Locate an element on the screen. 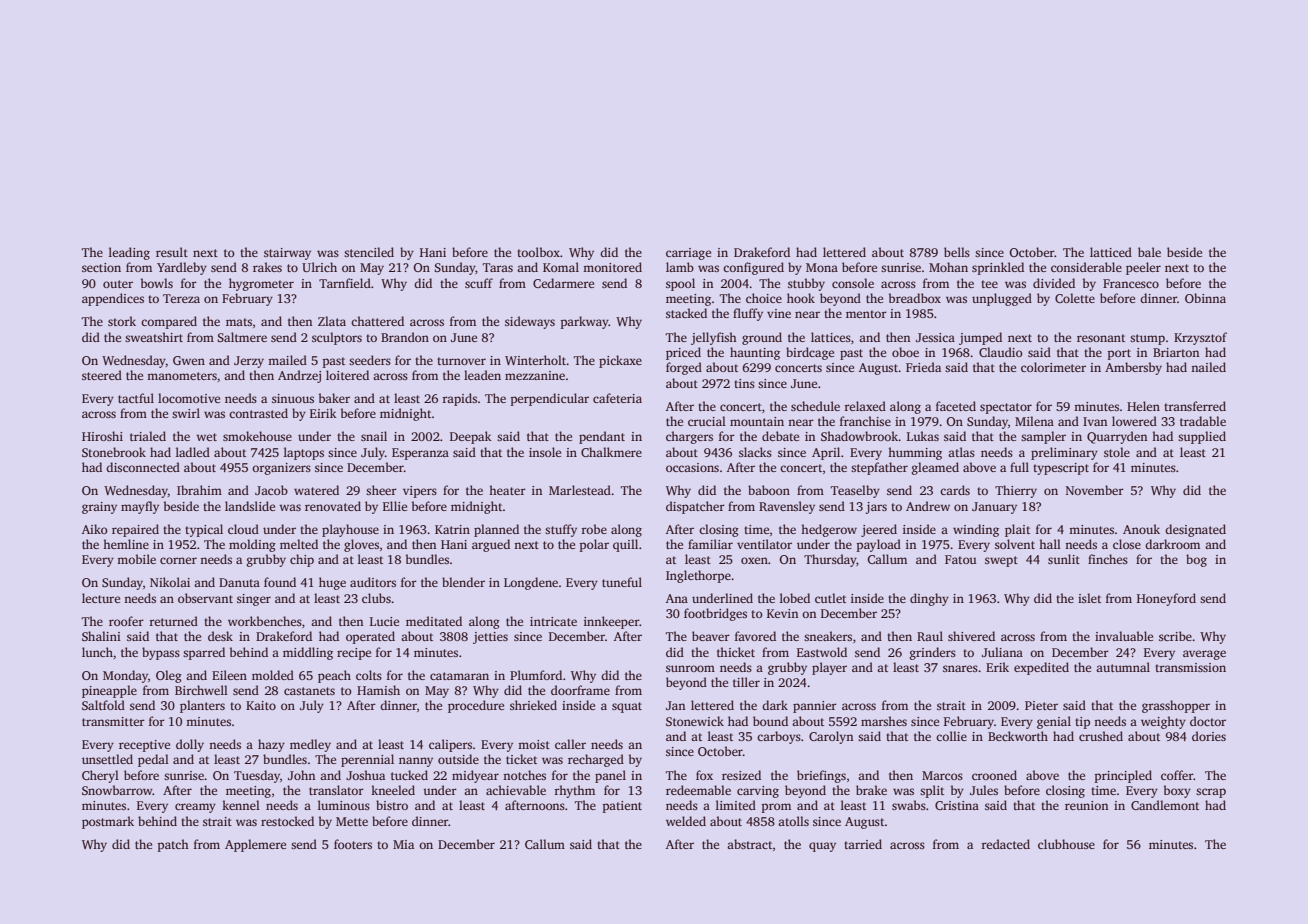  Shalini is located at coordinates (101, 636).
